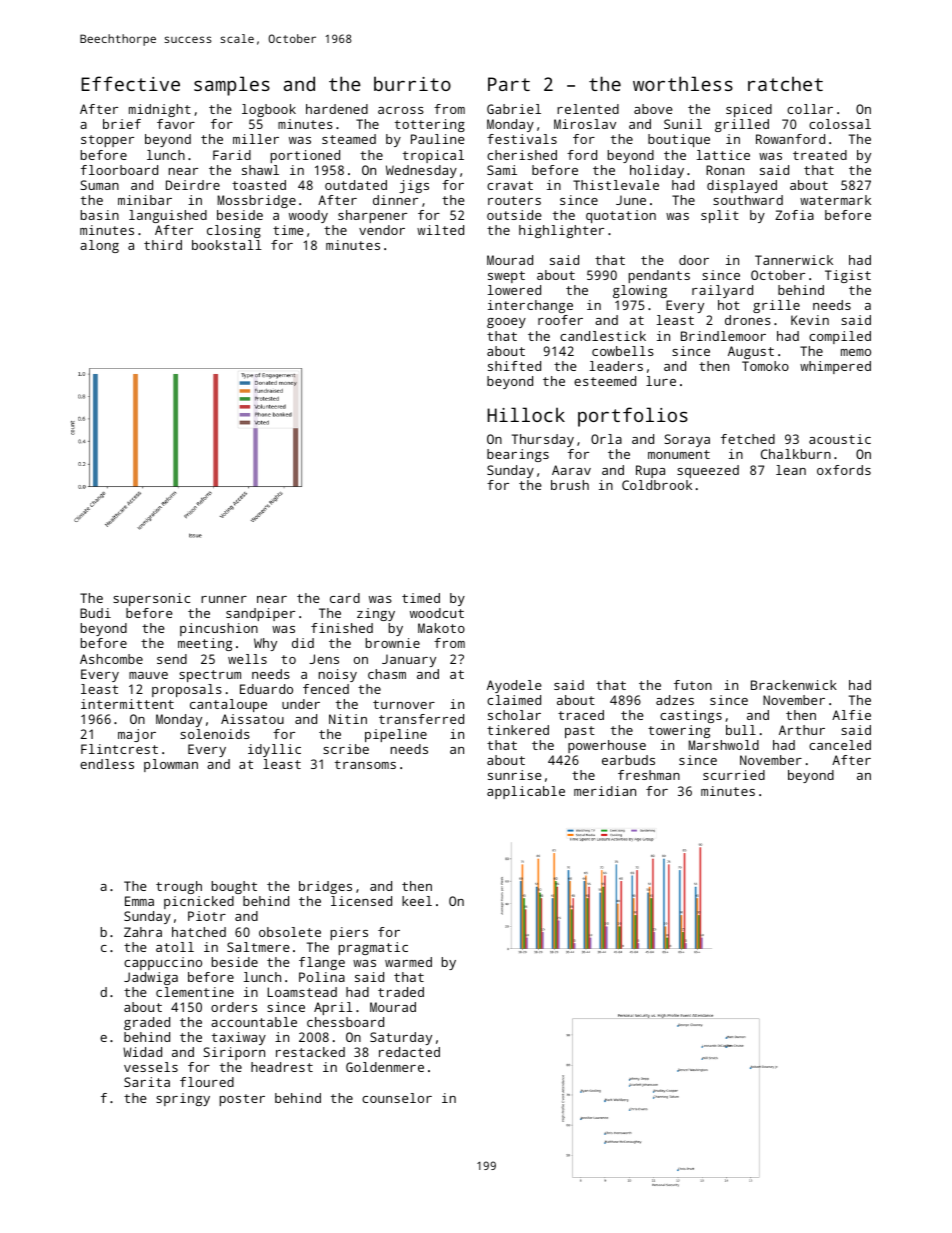 Image resolution: width=952 pixels, height=1233 pixels. What do you see at coordinates (232, 86) in the screenshot?
I see `samples` at bounding box center [232, 86].
